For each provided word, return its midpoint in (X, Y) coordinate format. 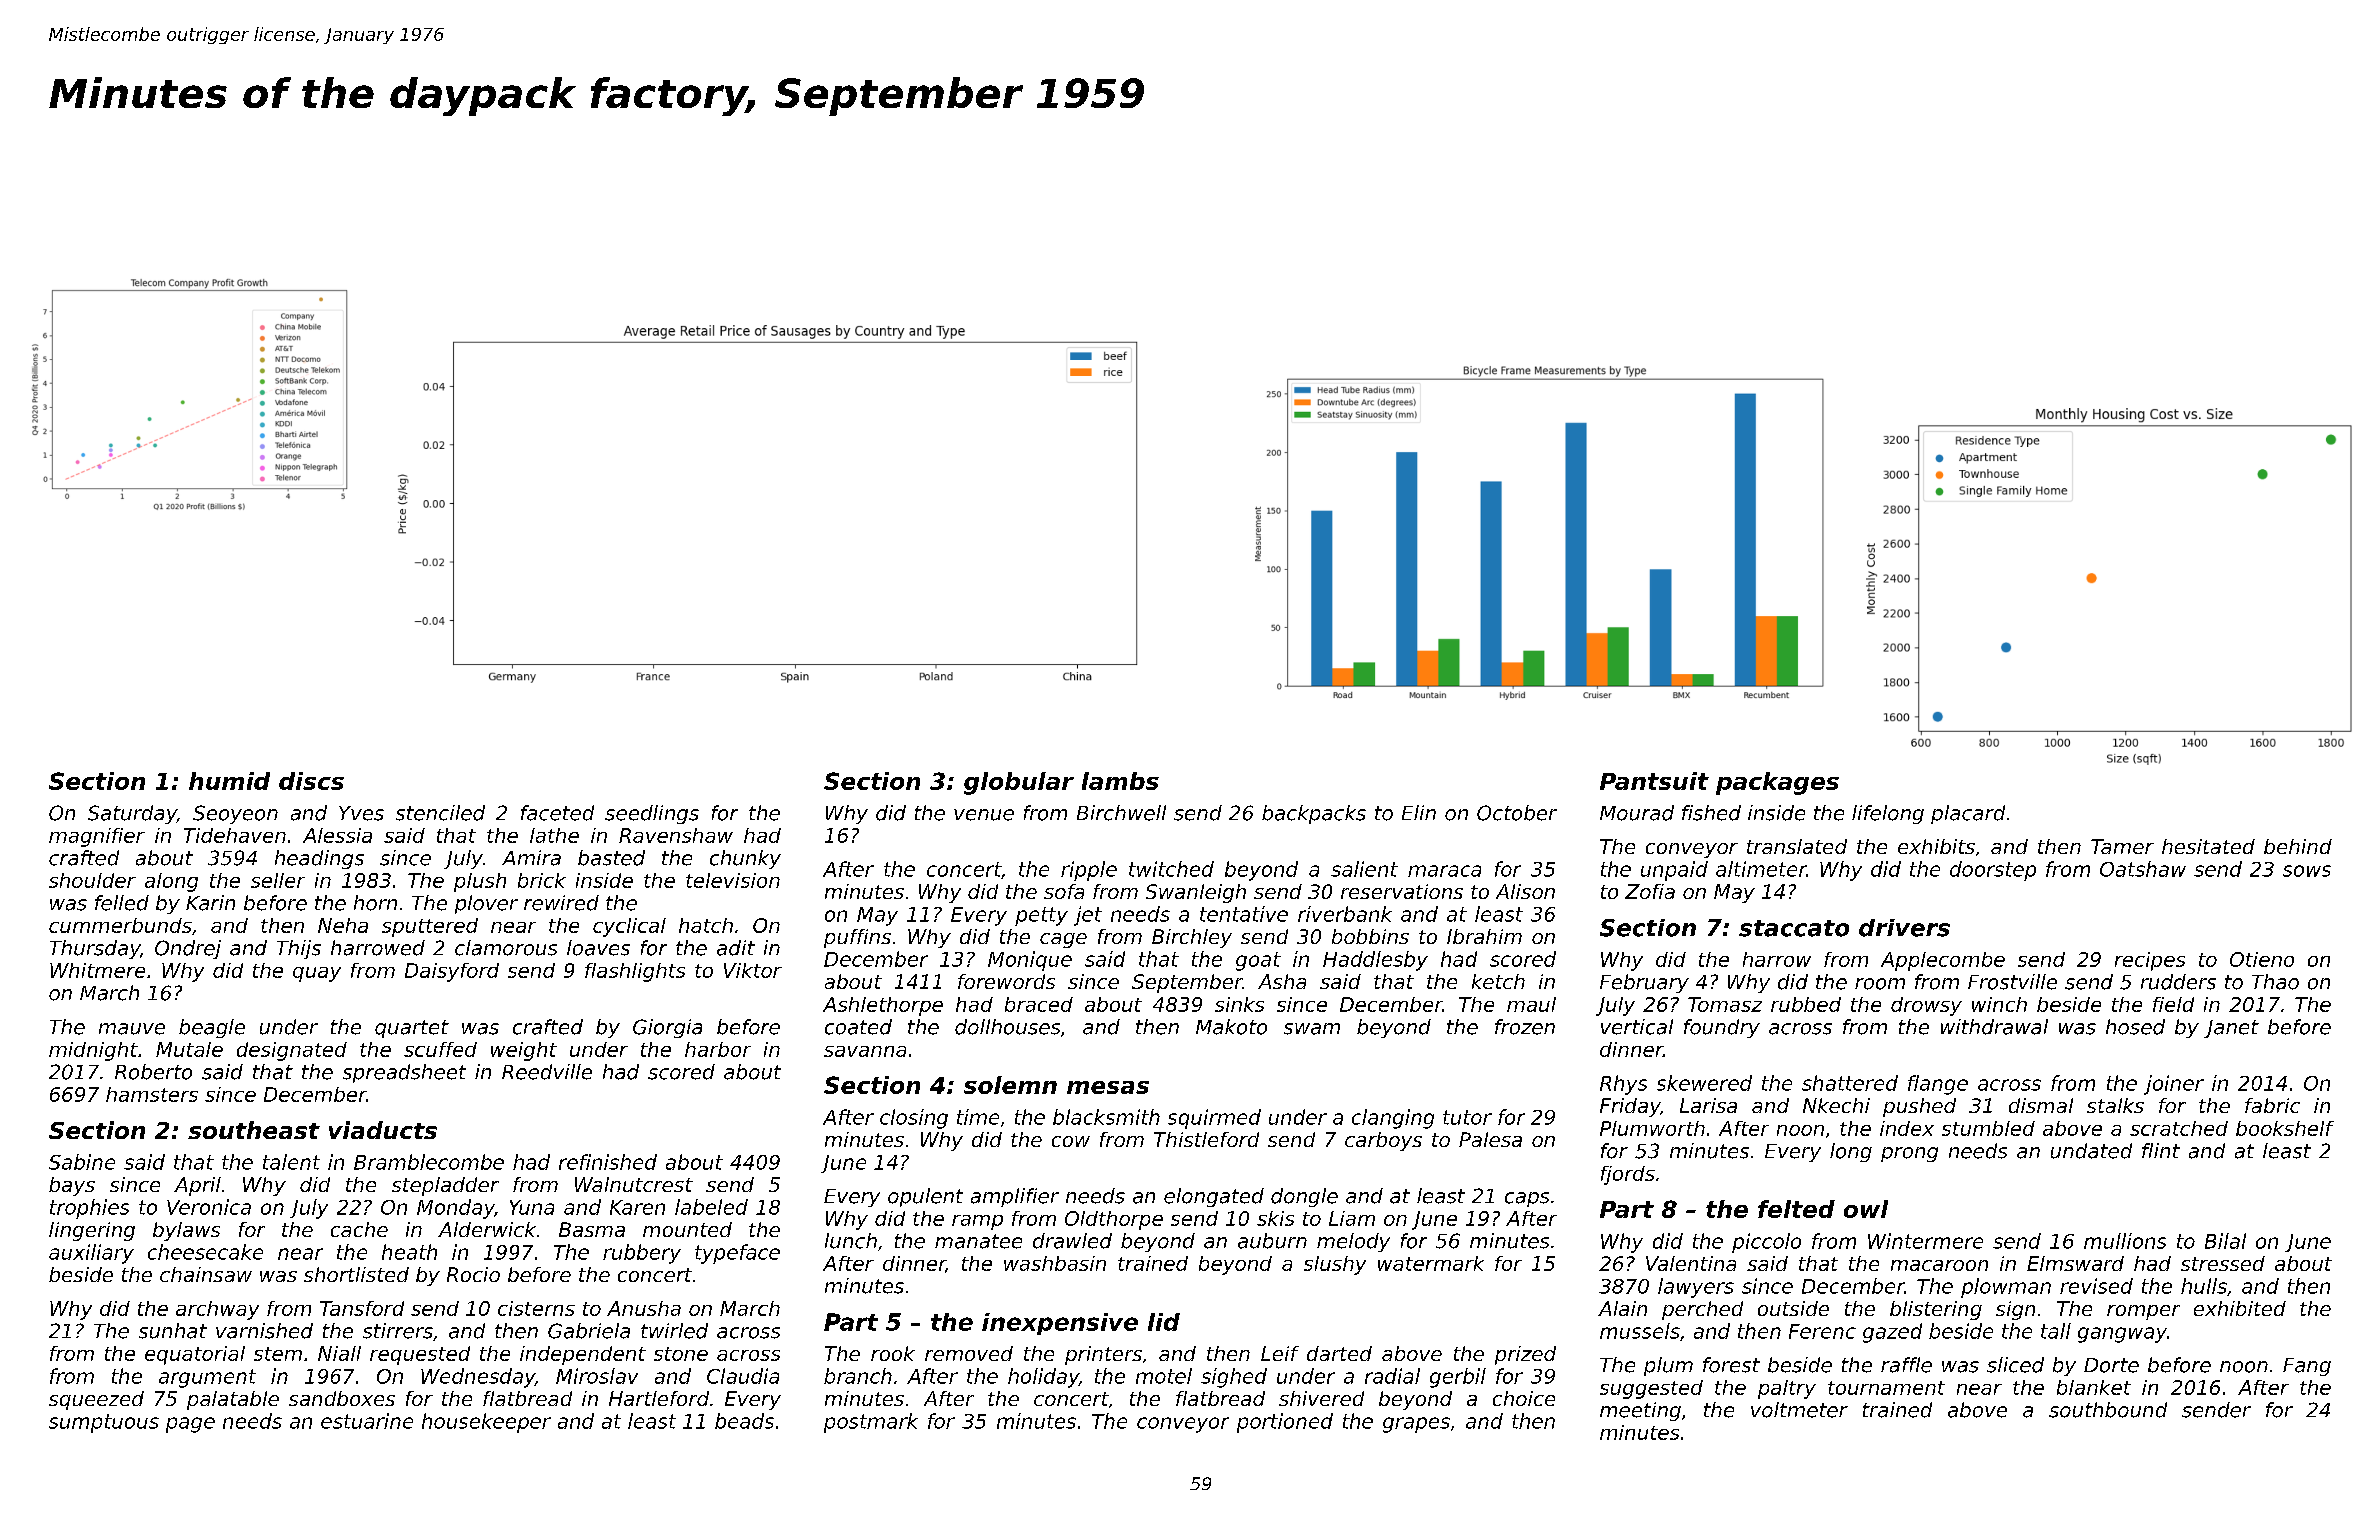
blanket (2094, 1387)
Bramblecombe (429, 1162)
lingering (92, 1231)
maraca (1444, 871)
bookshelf (2285, 1128)
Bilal (2225, 1241)
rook (893, 1353)
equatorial (195, 1355)
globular (1019, 783)
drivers (1904, 928)
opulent (925, 1197)
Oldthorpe (1114, 1220)
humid (229, 781)
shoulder (92, 880)
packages (1777, 783)
